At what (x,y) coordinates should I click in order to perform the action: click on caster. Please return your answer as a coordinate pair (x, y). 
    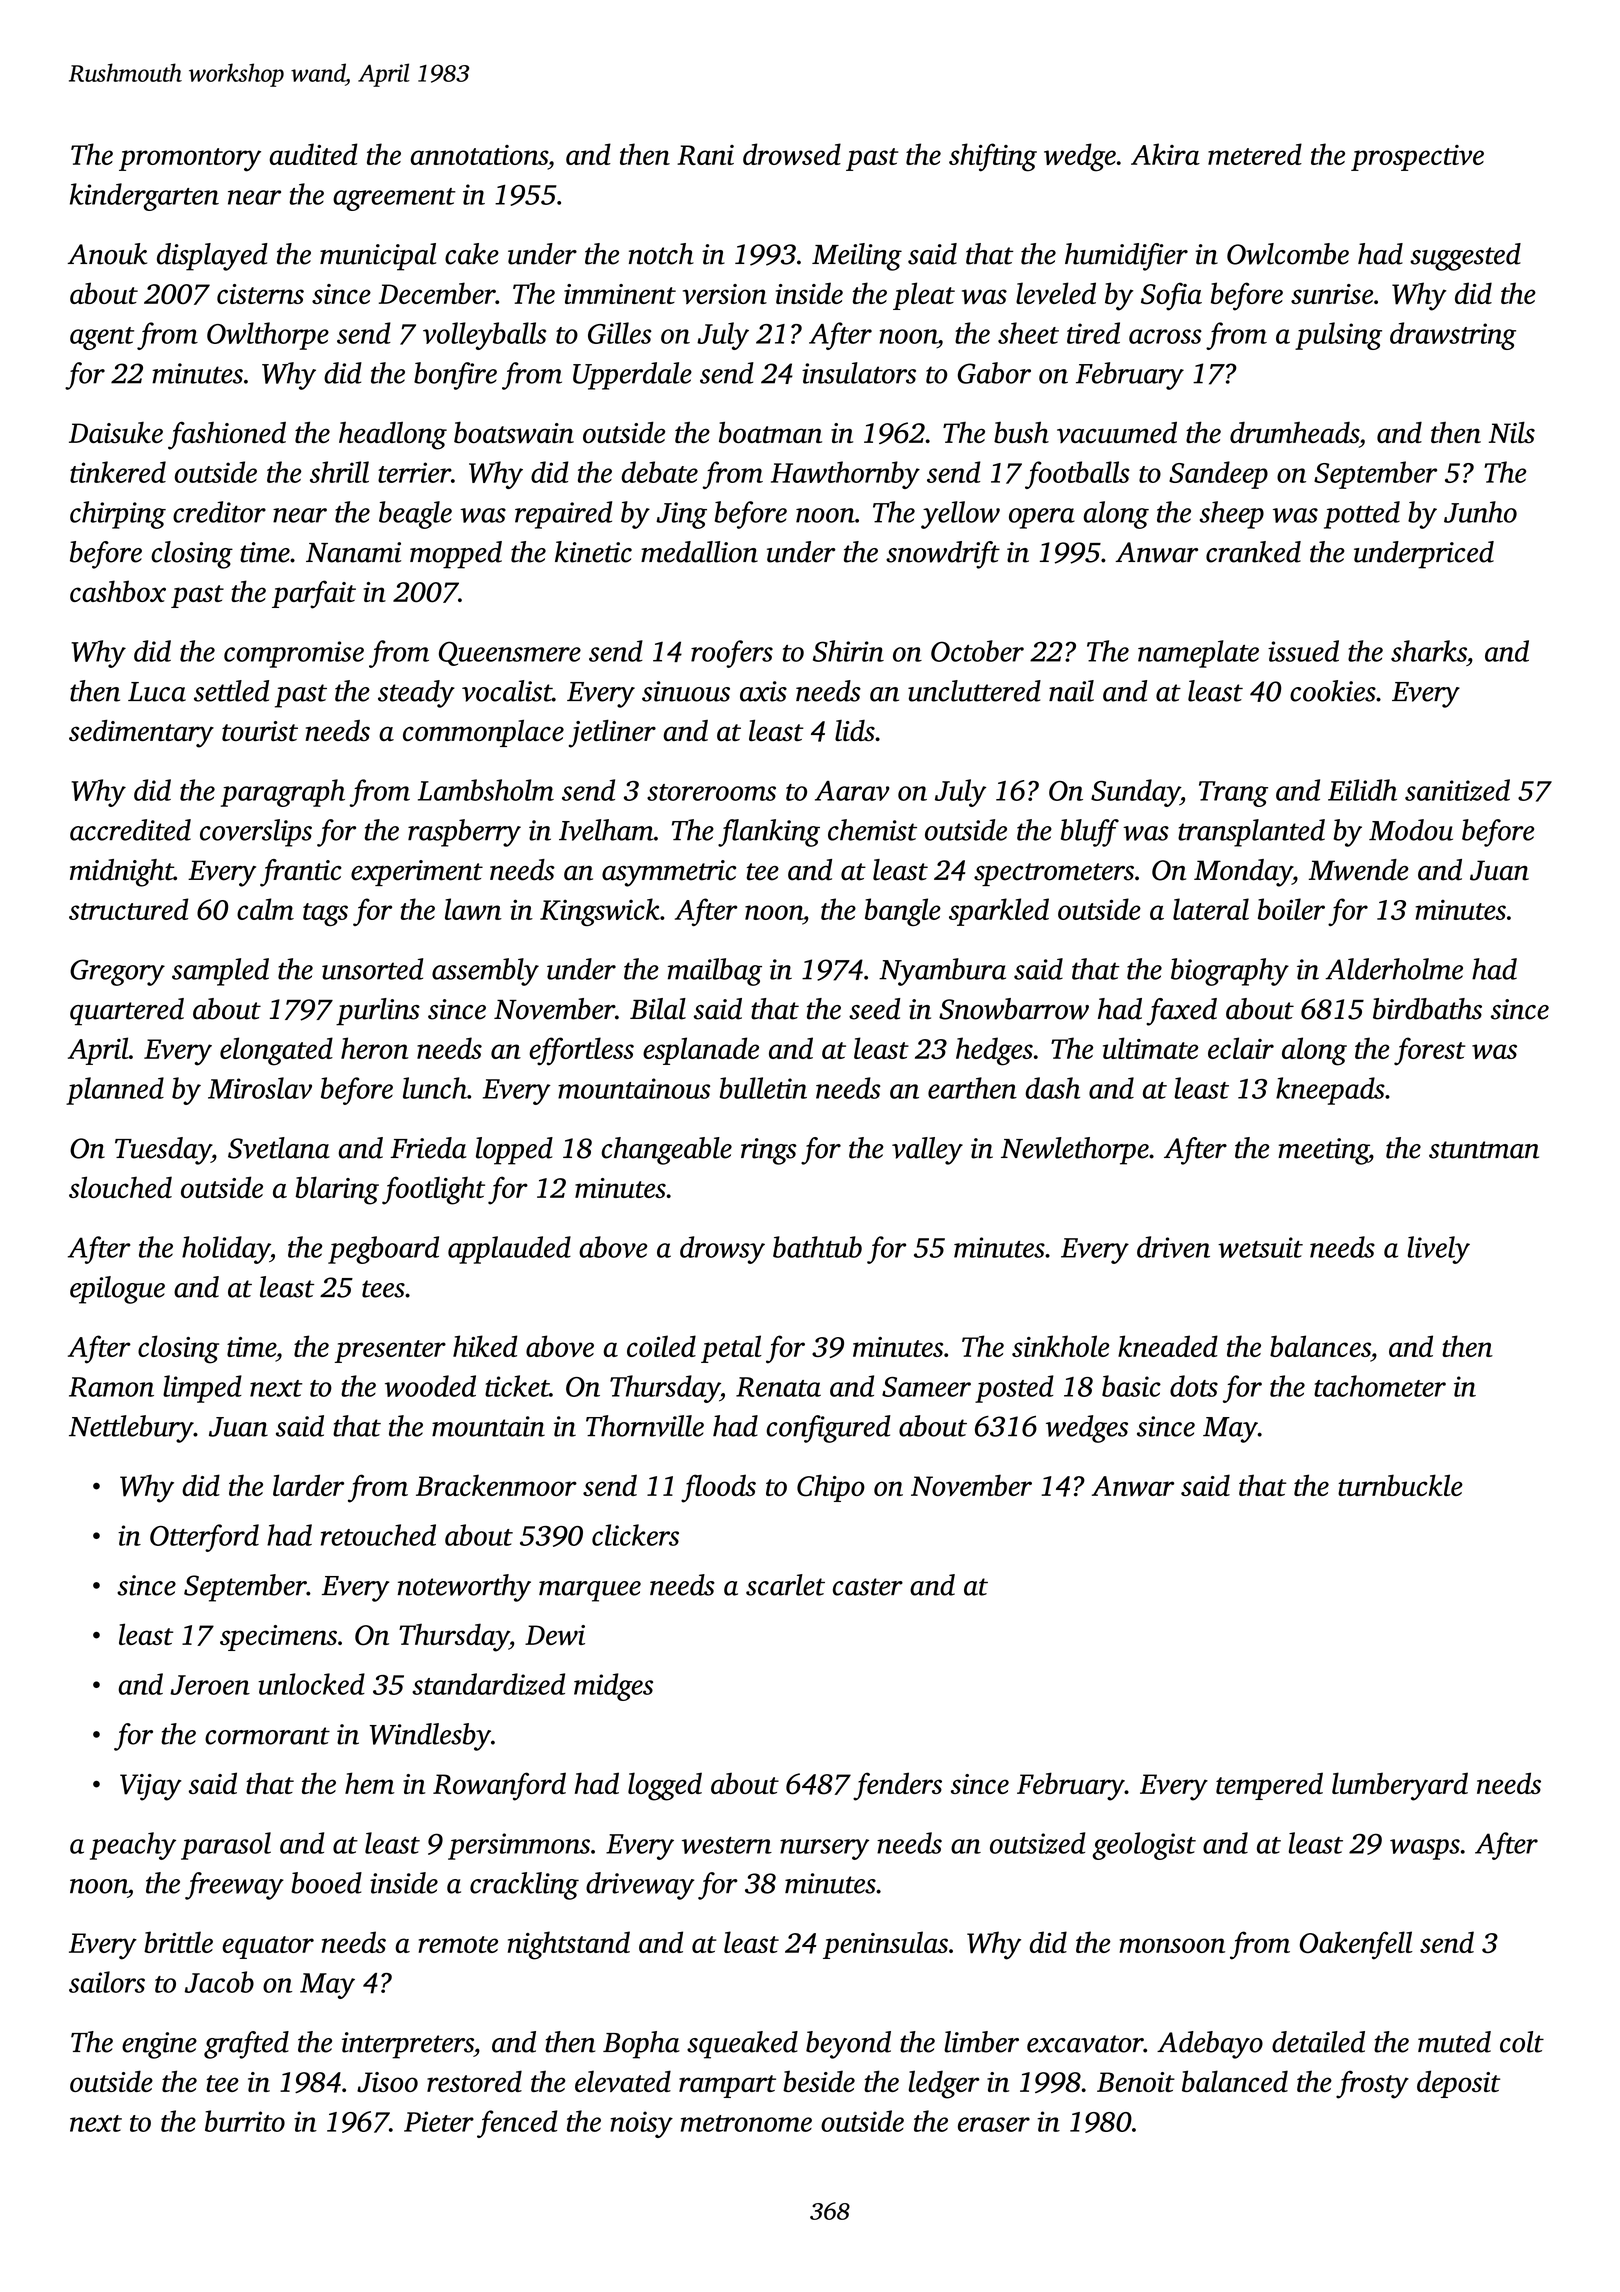
    Looking at the image, I should click on (868, 1587).
